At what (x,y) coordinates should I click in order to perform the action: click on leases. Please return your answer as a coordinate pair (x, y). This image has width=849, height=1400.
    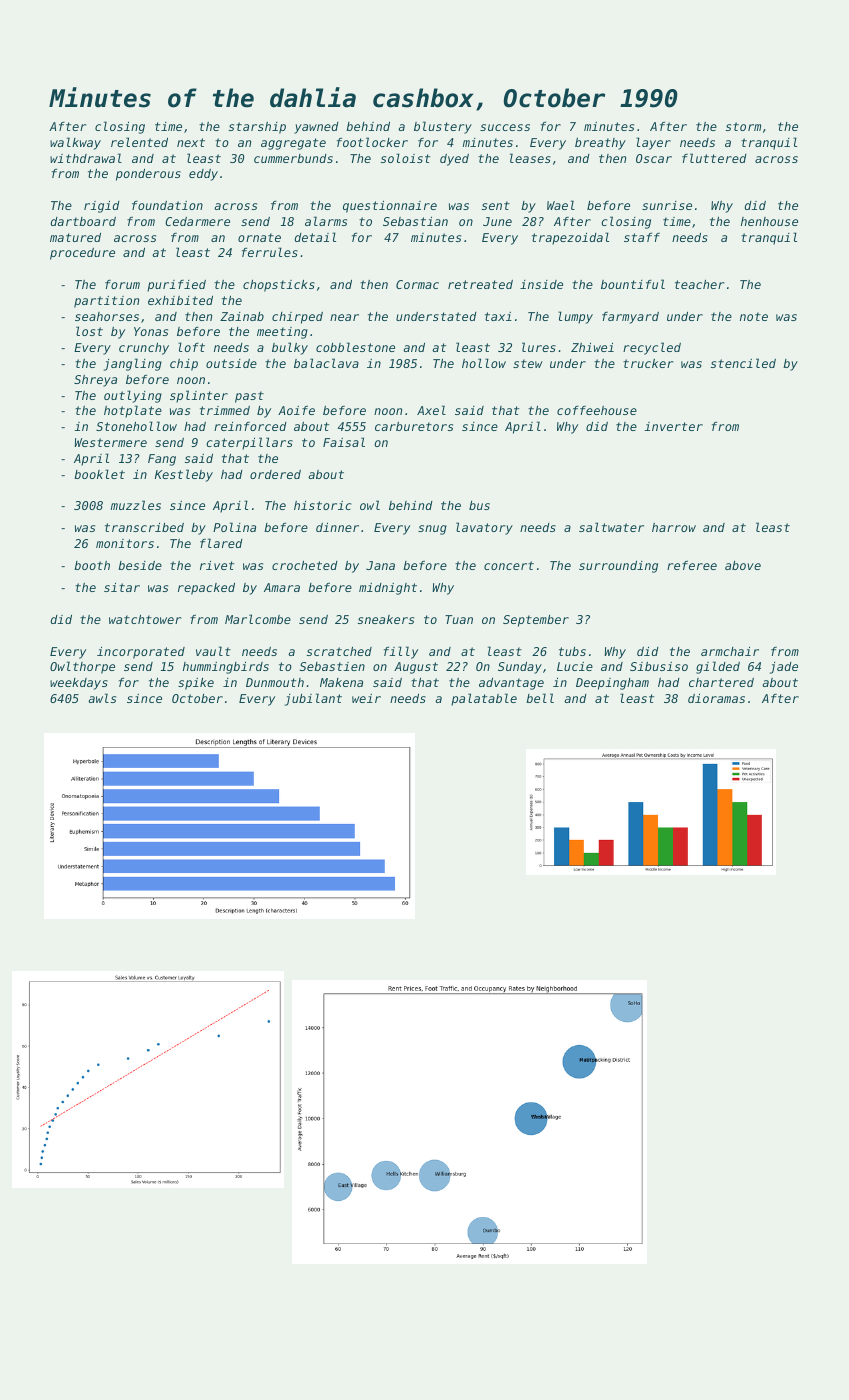
    Looking at the image, I should click on (530, 158).
